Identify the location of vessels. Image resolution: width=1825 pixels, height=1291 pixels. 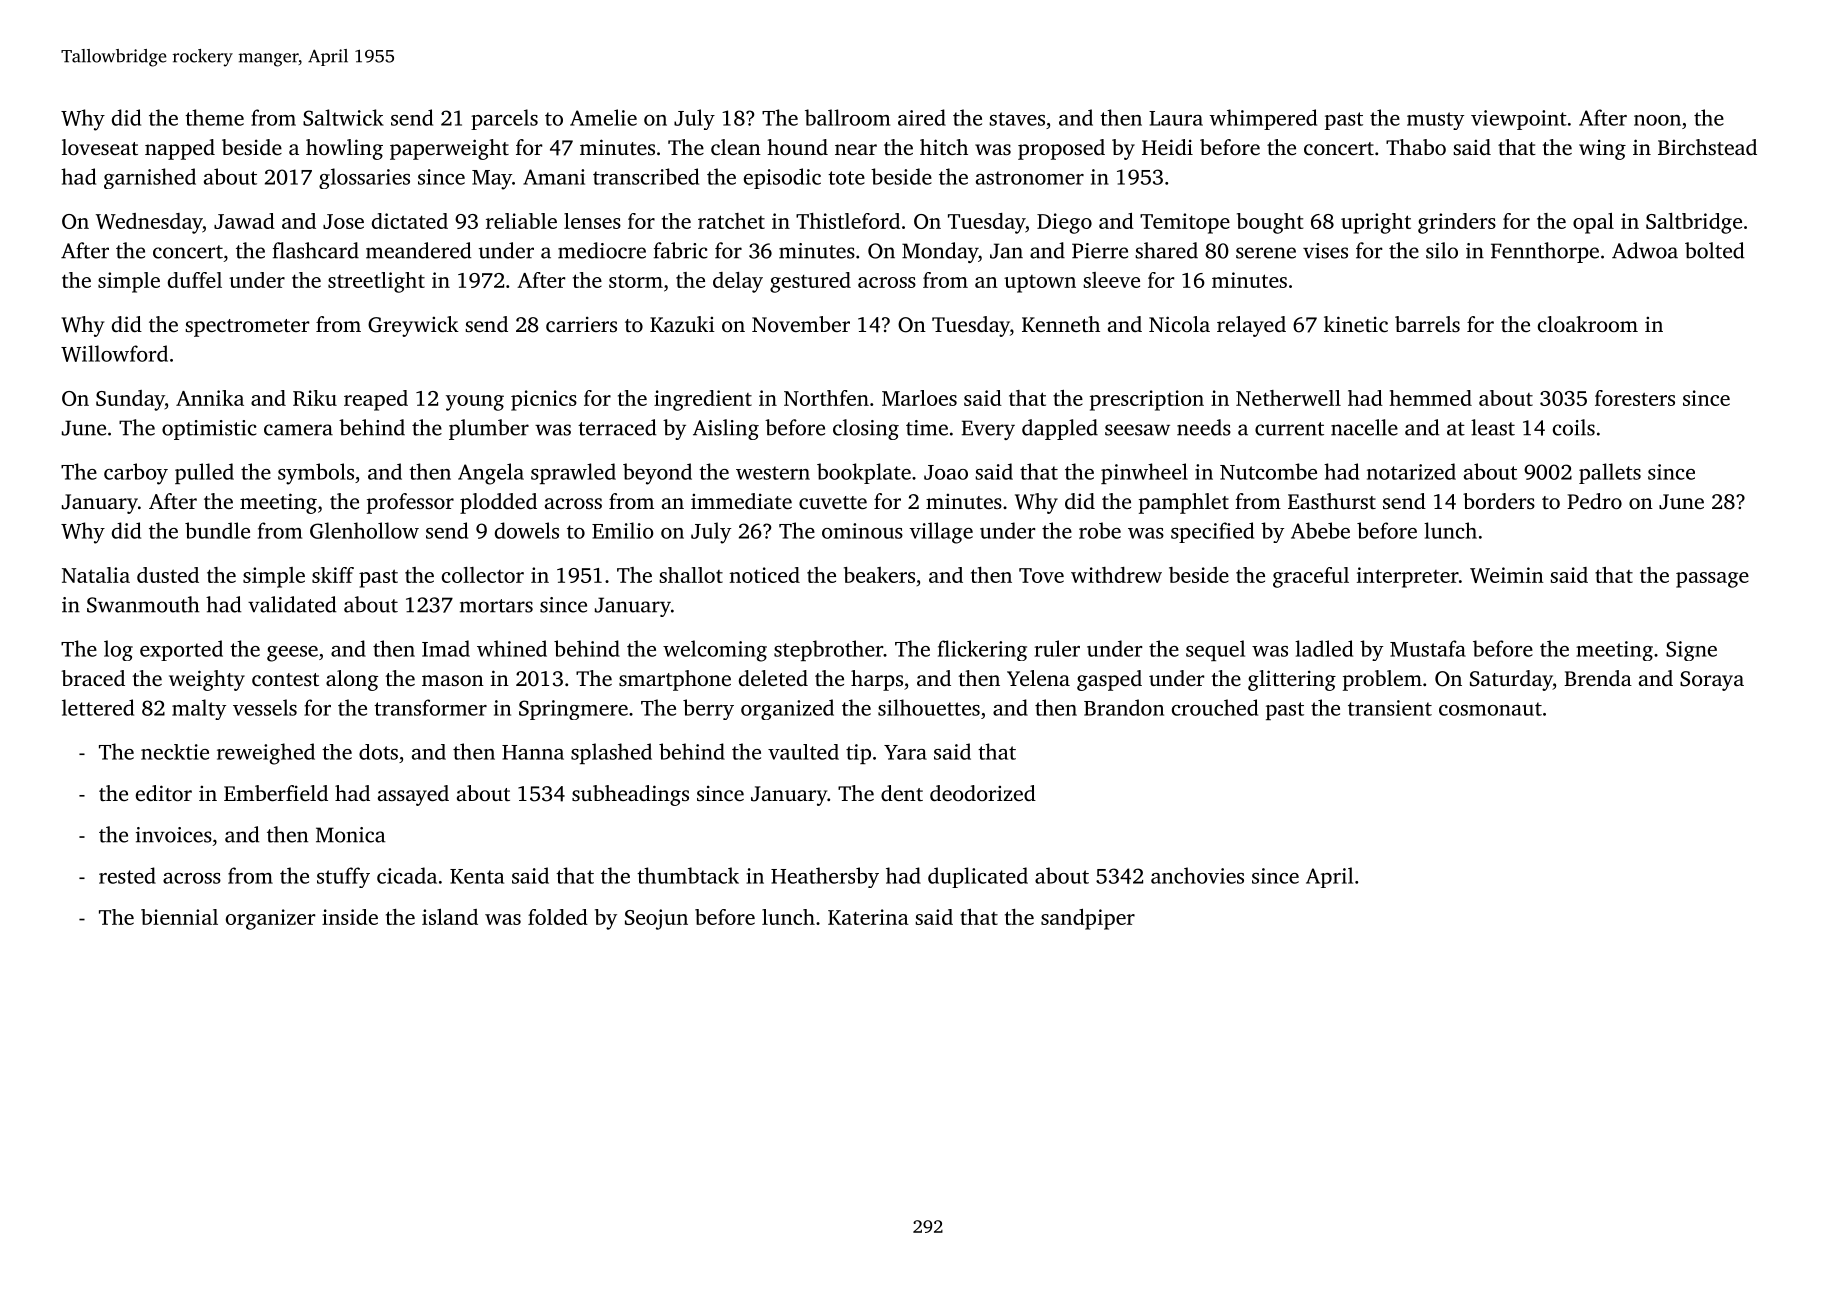
(265, 707).
